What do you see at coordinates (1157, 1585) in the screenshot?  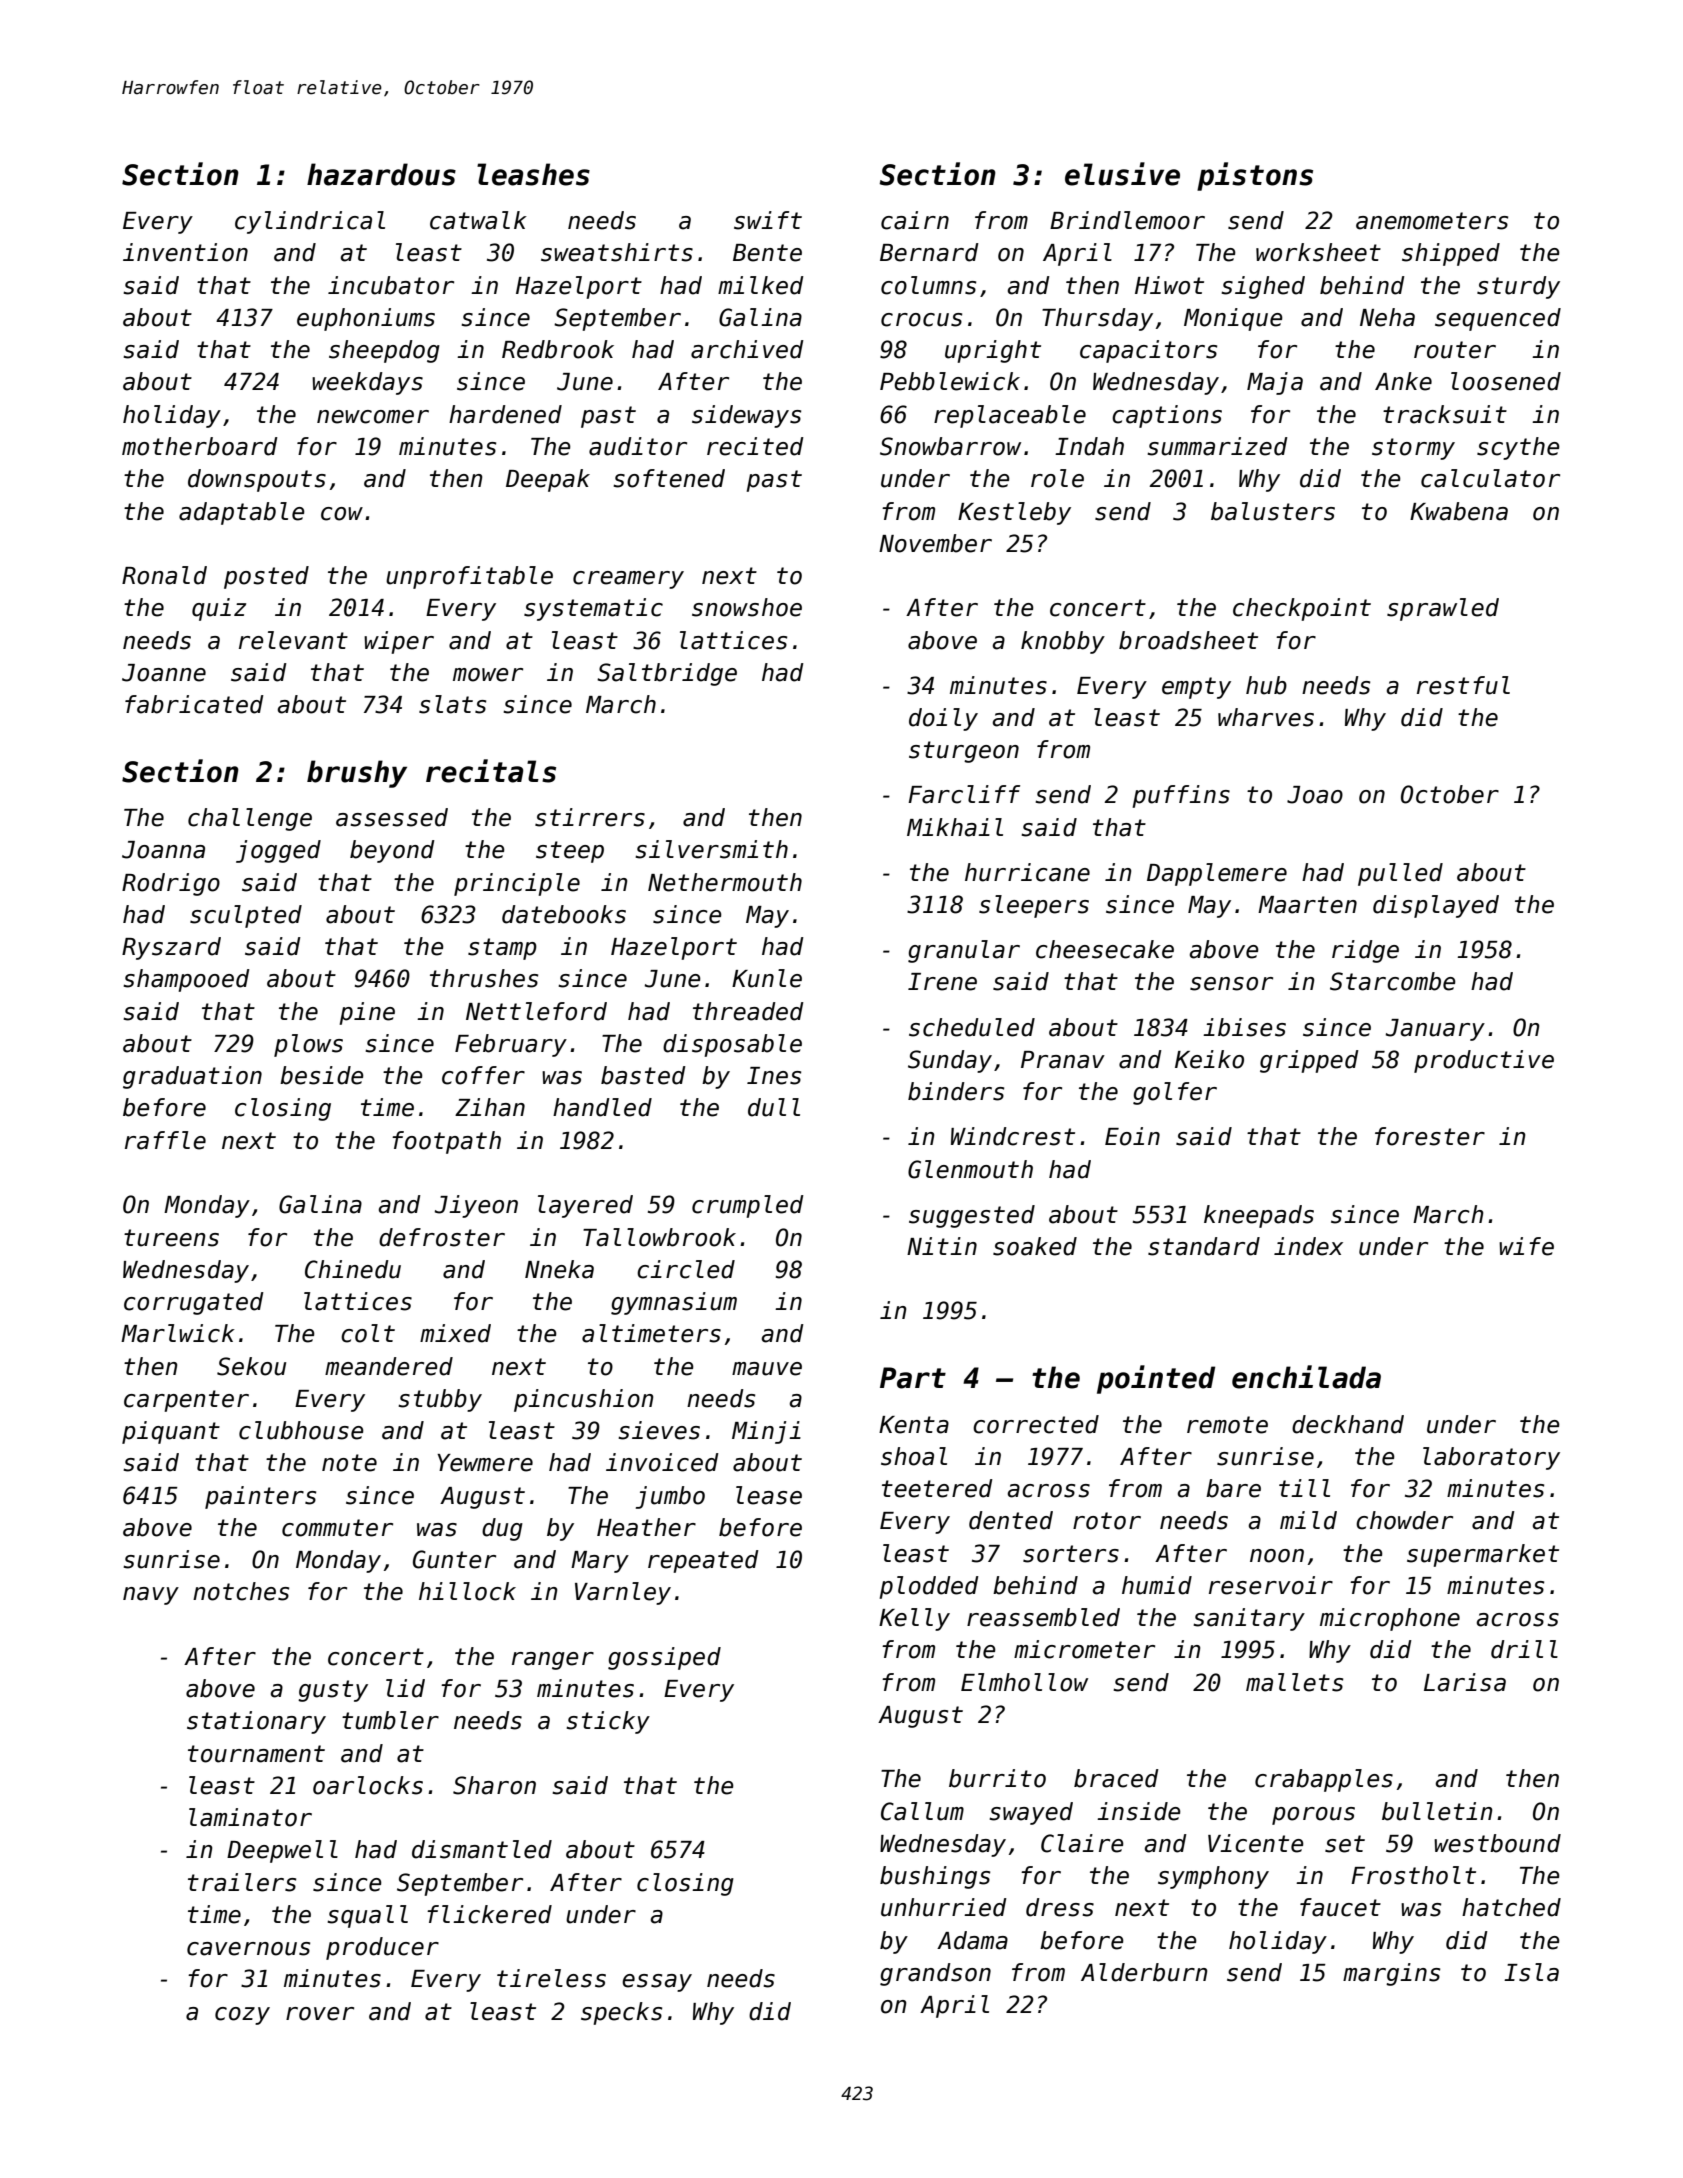 I see `humid` at bounding box center [1157, 1585].
